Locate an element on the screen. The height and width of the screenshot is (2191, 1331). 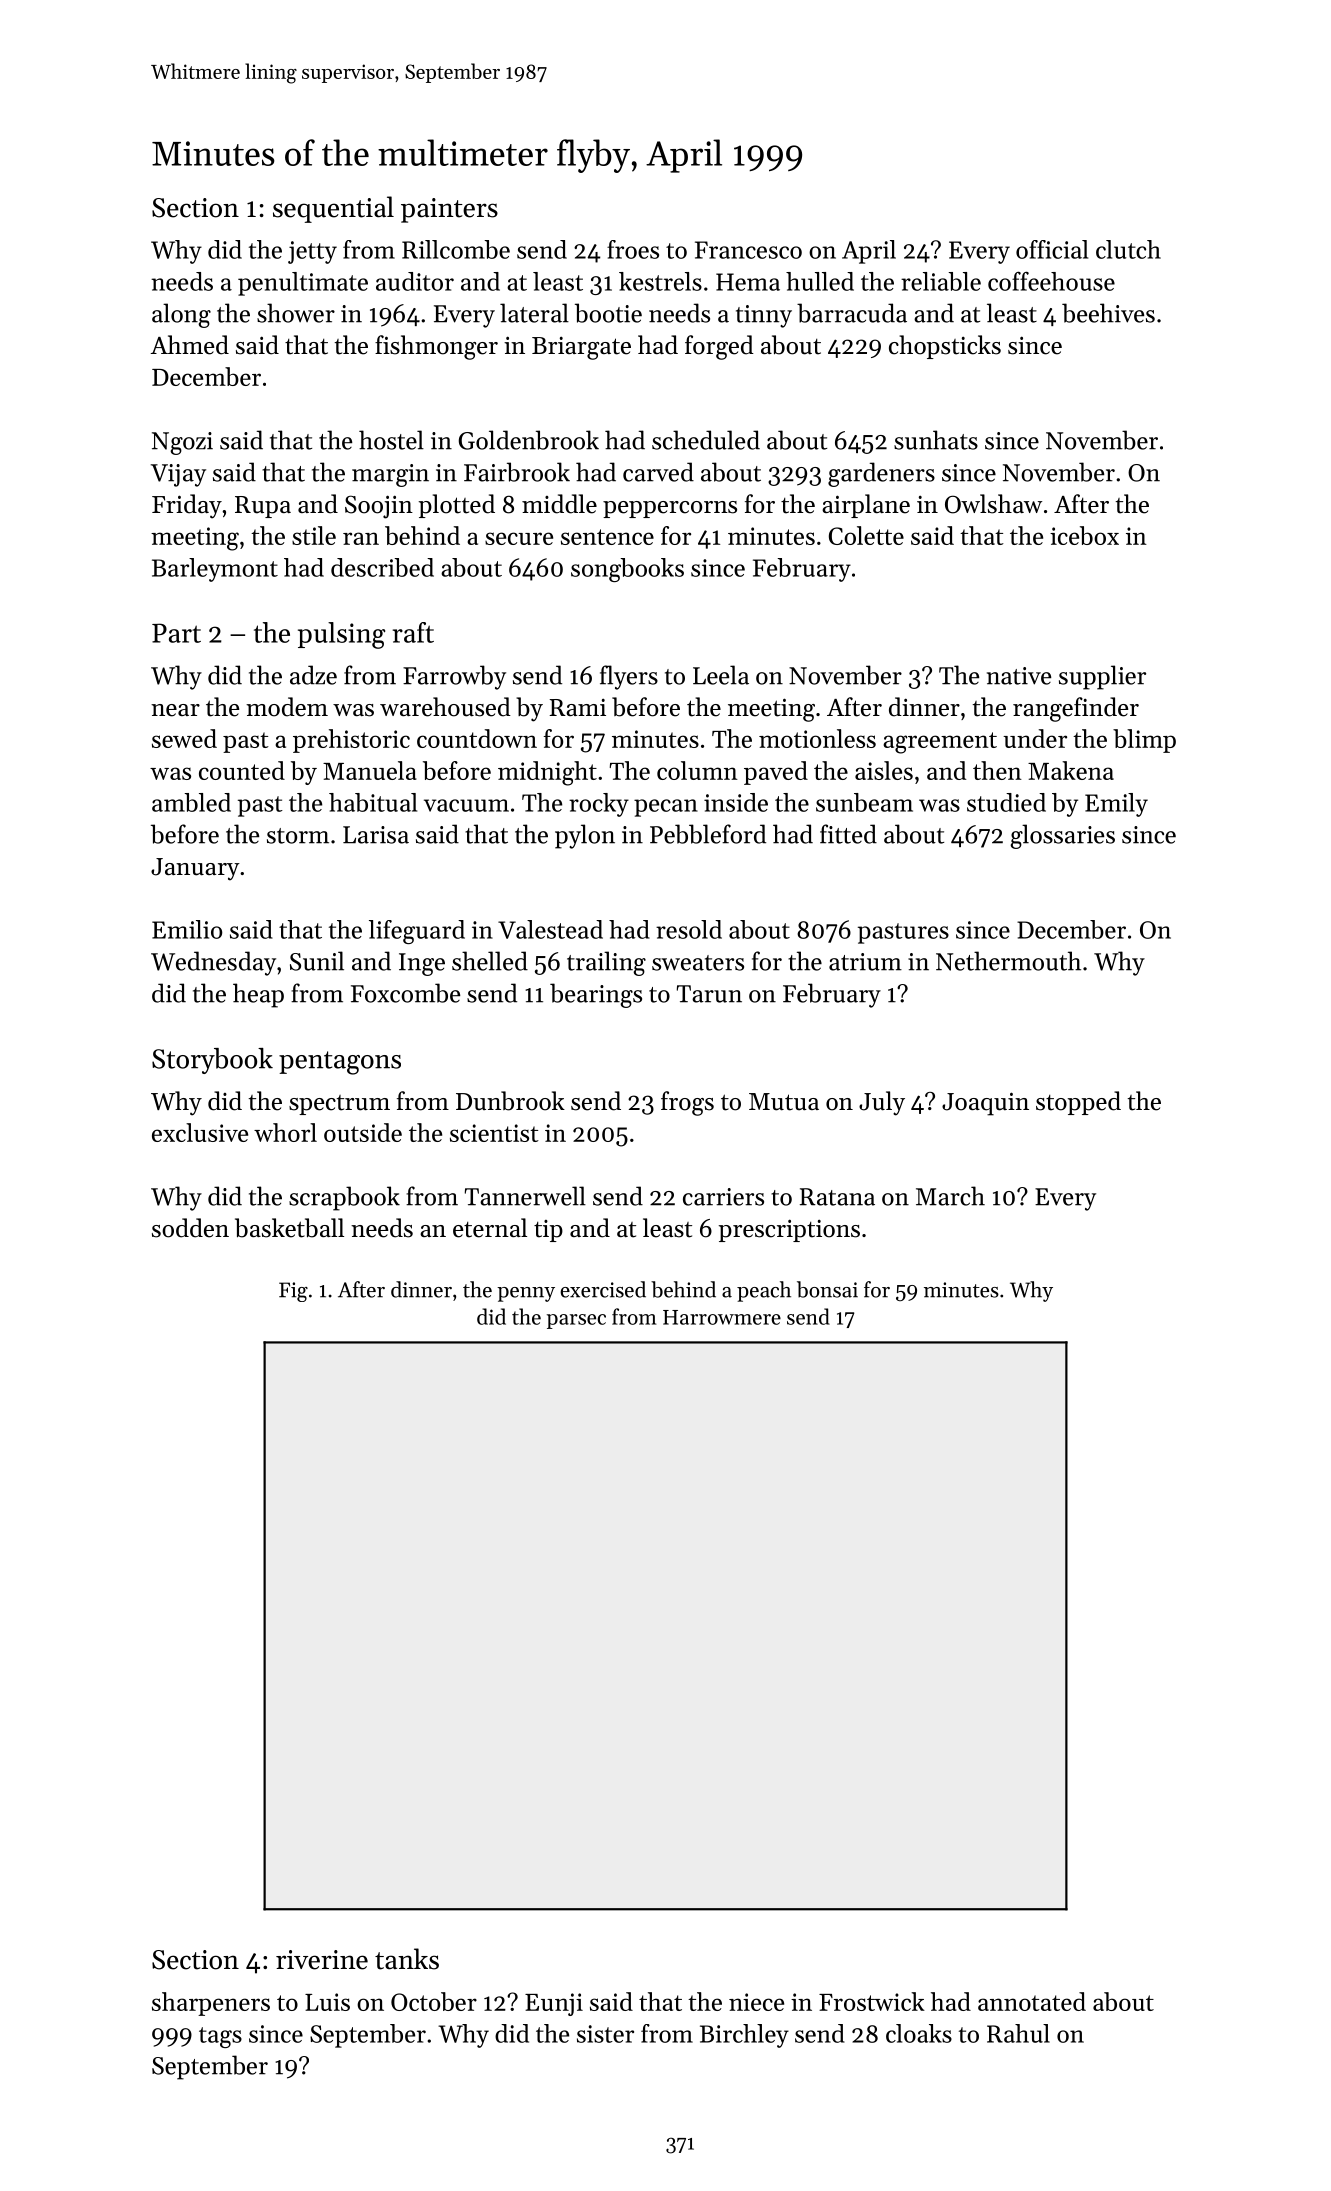
official is located at coordinates (1052, 249).
